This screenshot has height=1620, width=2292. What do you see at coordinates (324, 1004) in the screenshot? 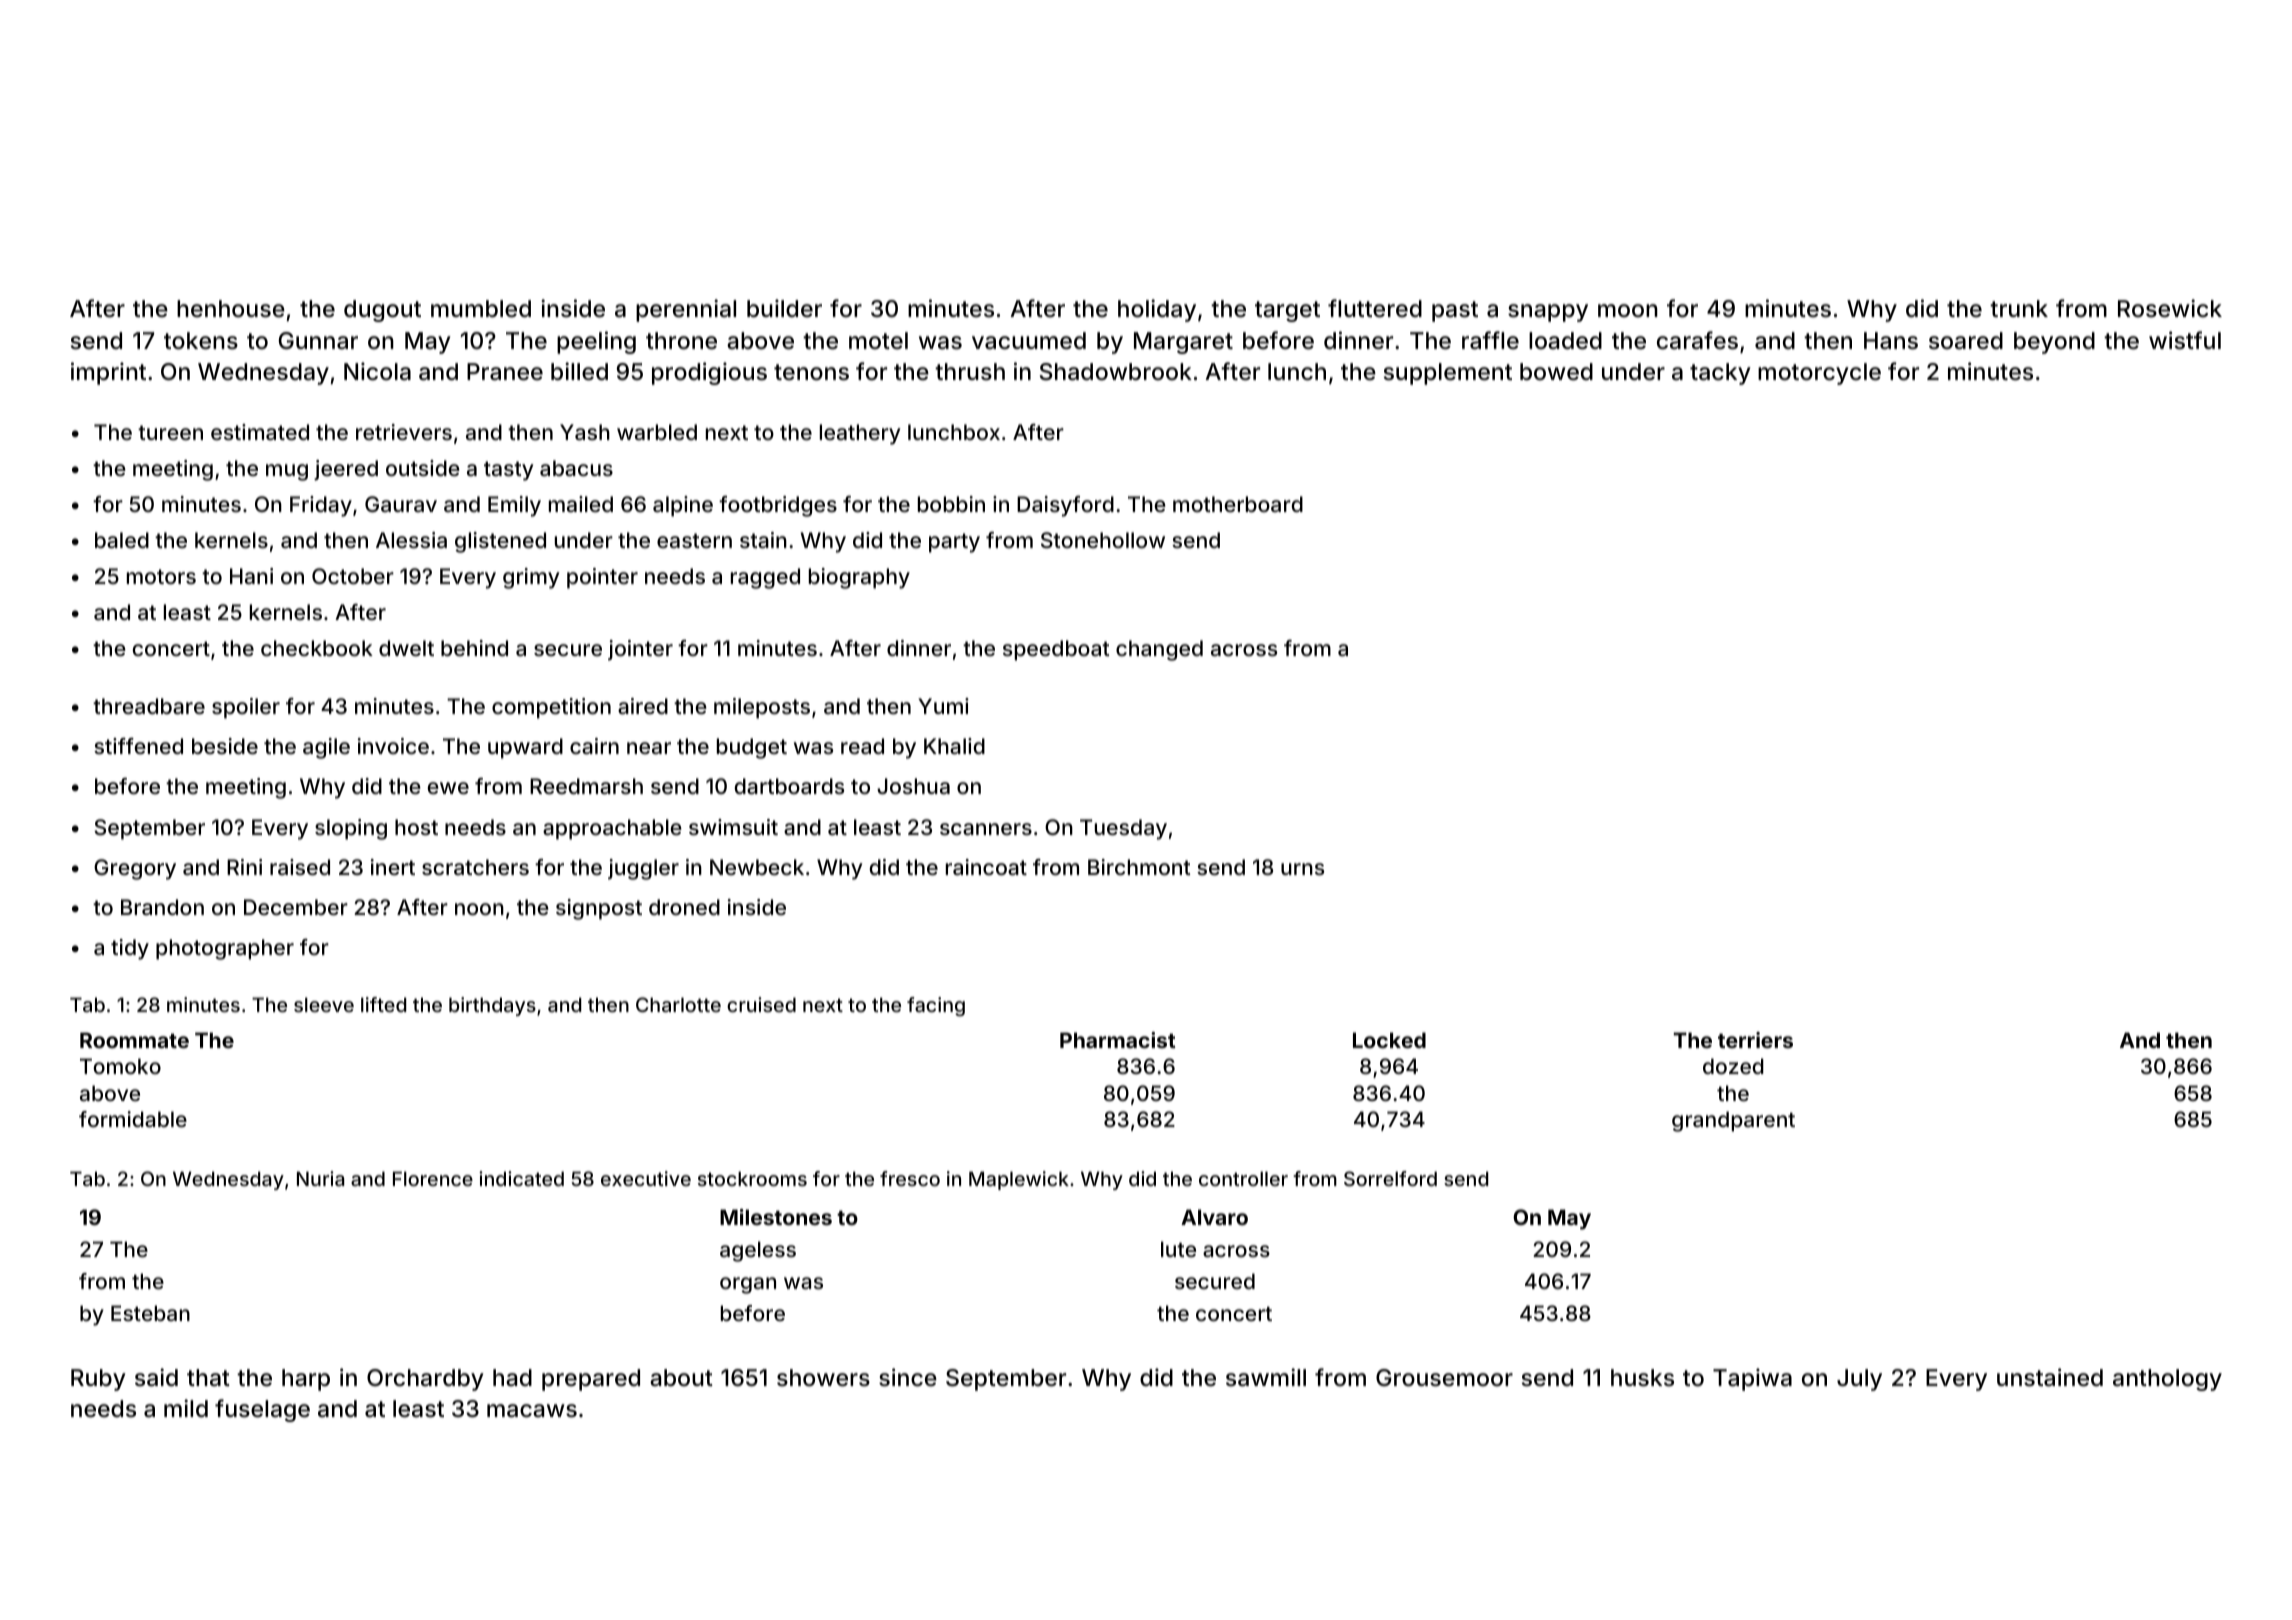
I see `sleeve` at bounding box center [324, 1004].
